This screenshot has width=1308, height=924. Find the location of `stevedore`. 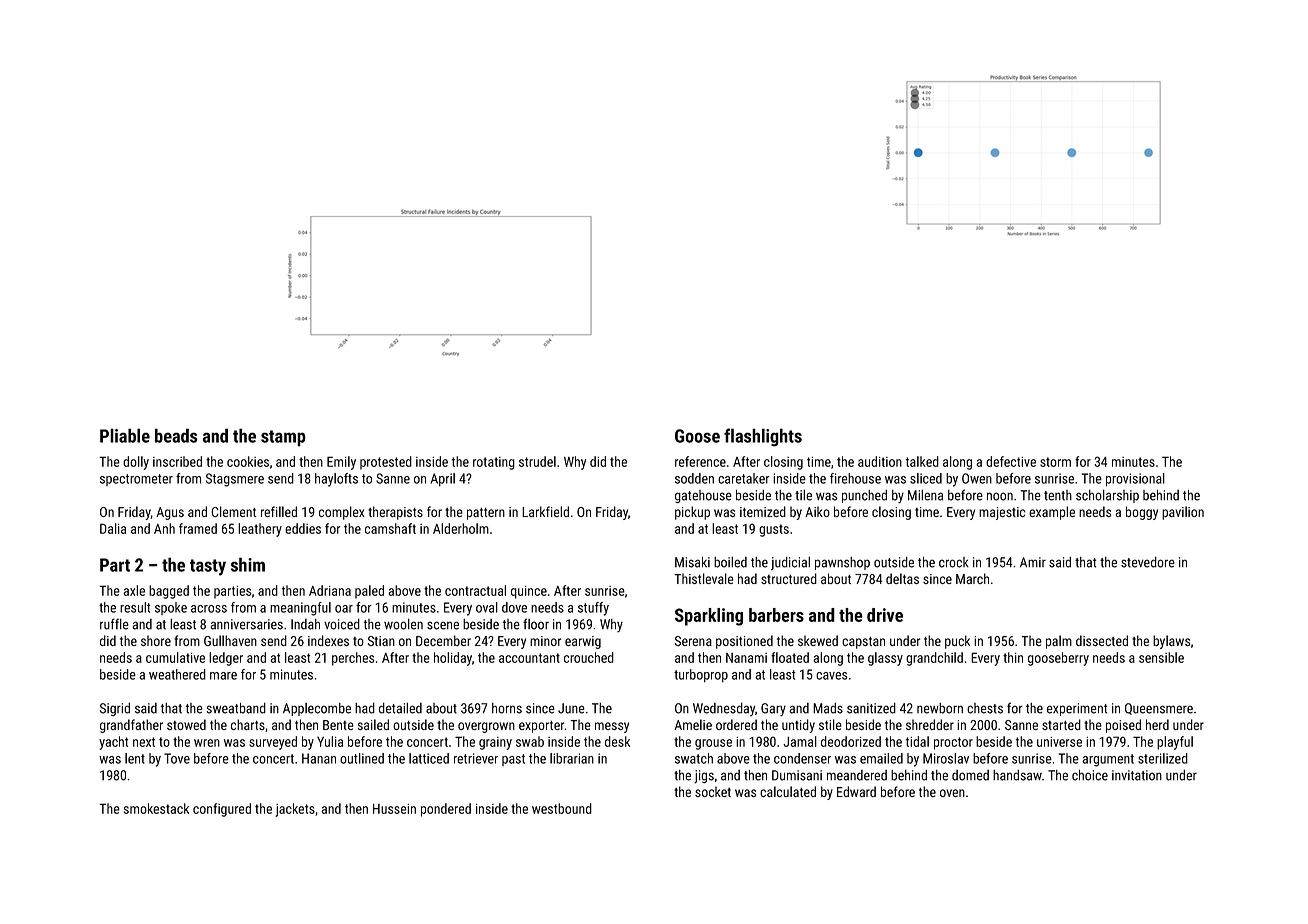

stevedore is located at coordinates (1148, 562).
